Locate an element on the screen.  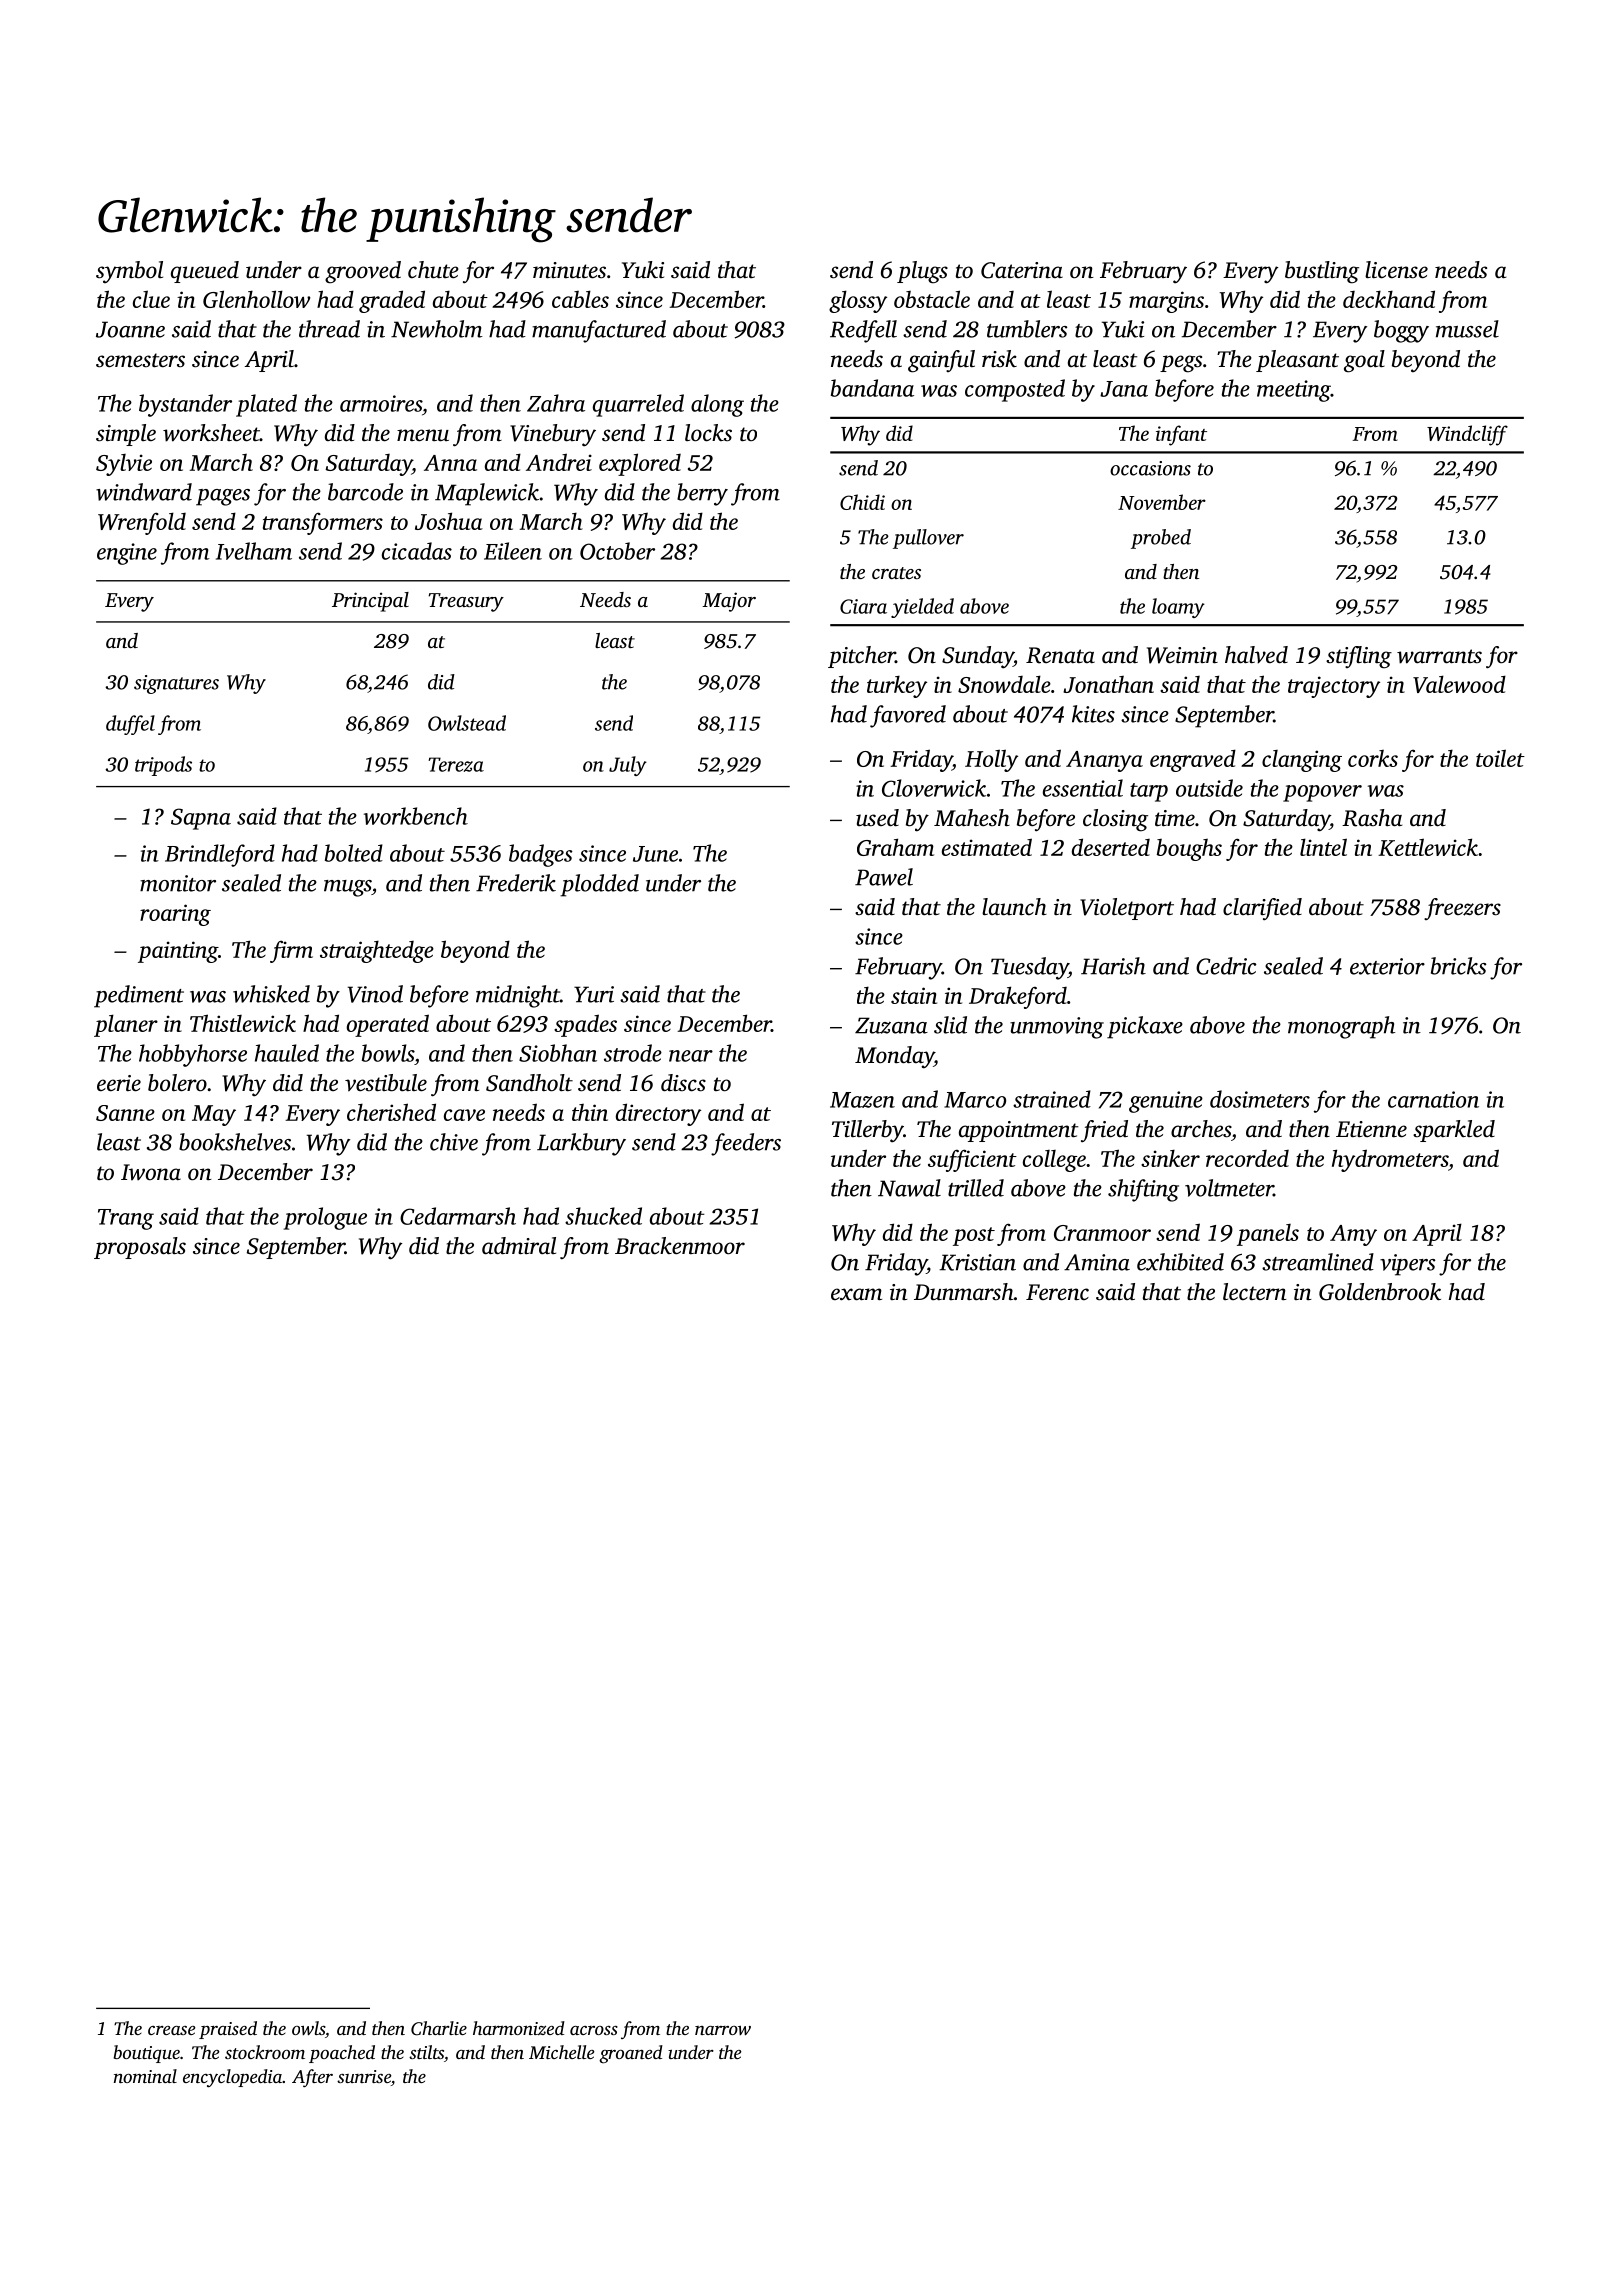
narrow is located at coordinates (723, 2030).
